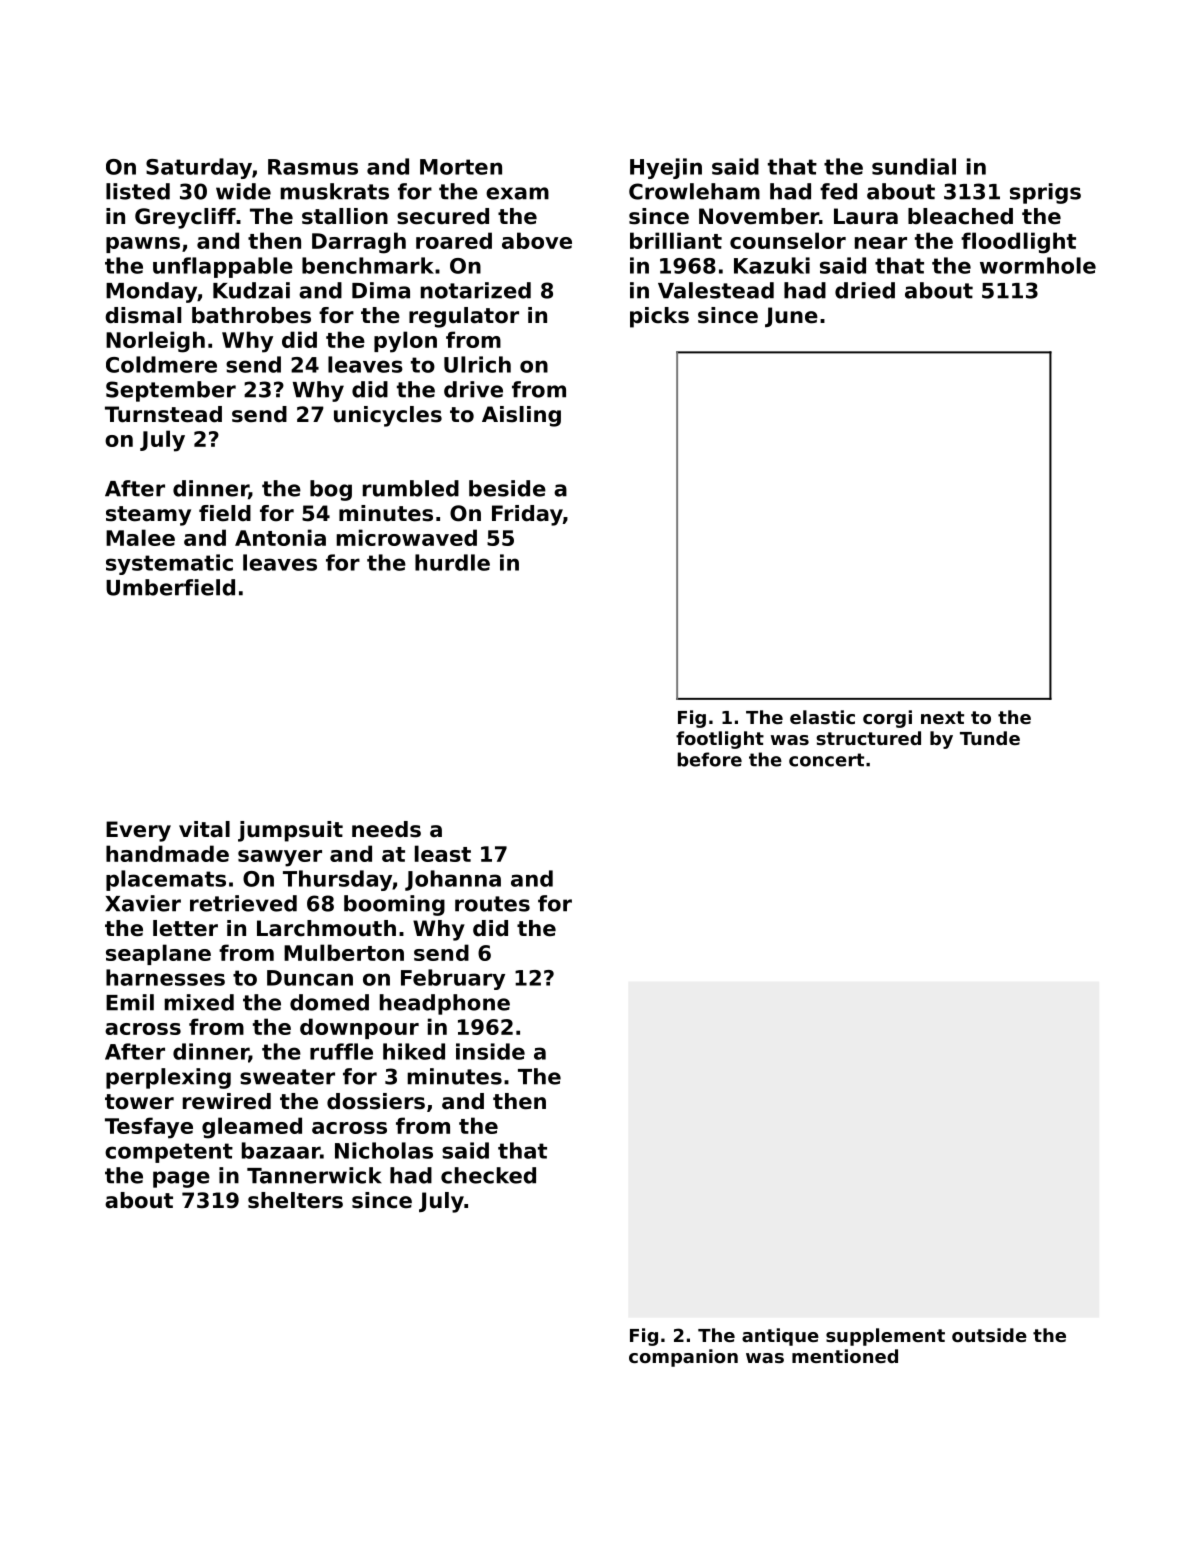 The height and width of the image is (1558, 1204). Describe the element at coordinates (822, 717) in the image. I see `elastic` at that location.
